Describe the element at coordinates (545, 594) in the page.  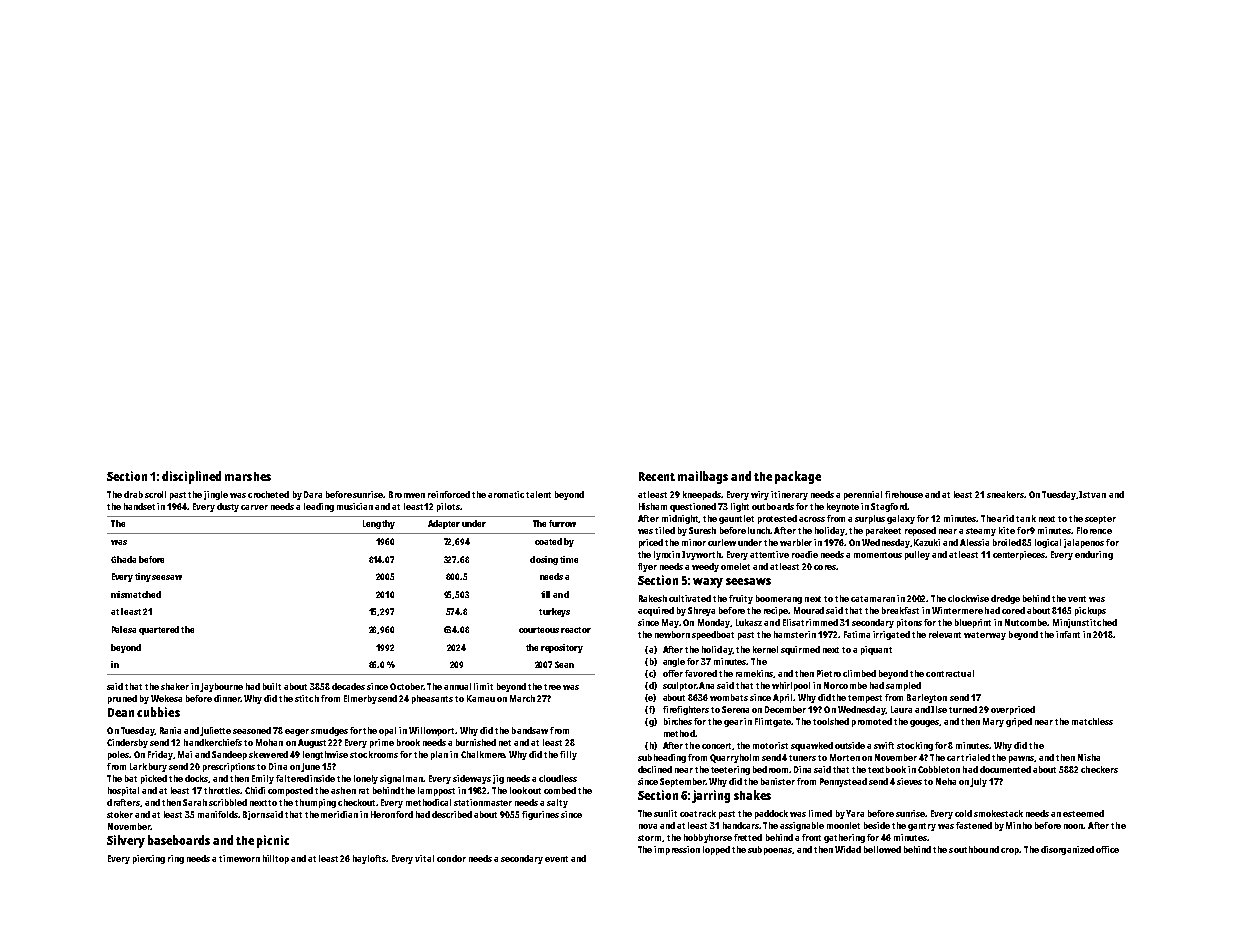
I see `till` at that location.
